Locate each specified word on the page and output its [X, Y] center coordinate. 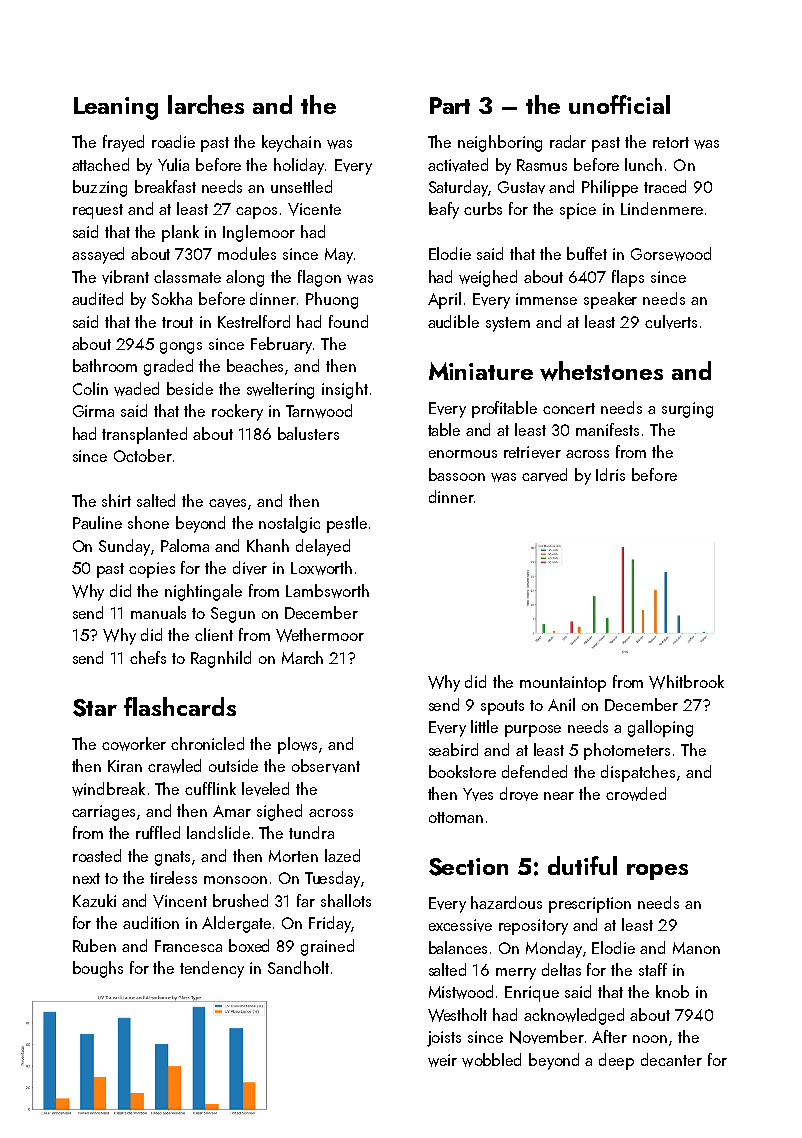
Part [450, 105]
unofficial [619, 104]
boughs [98, 969]
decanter [671, 1059]
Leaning [116, 108]
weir [442, 1060]
